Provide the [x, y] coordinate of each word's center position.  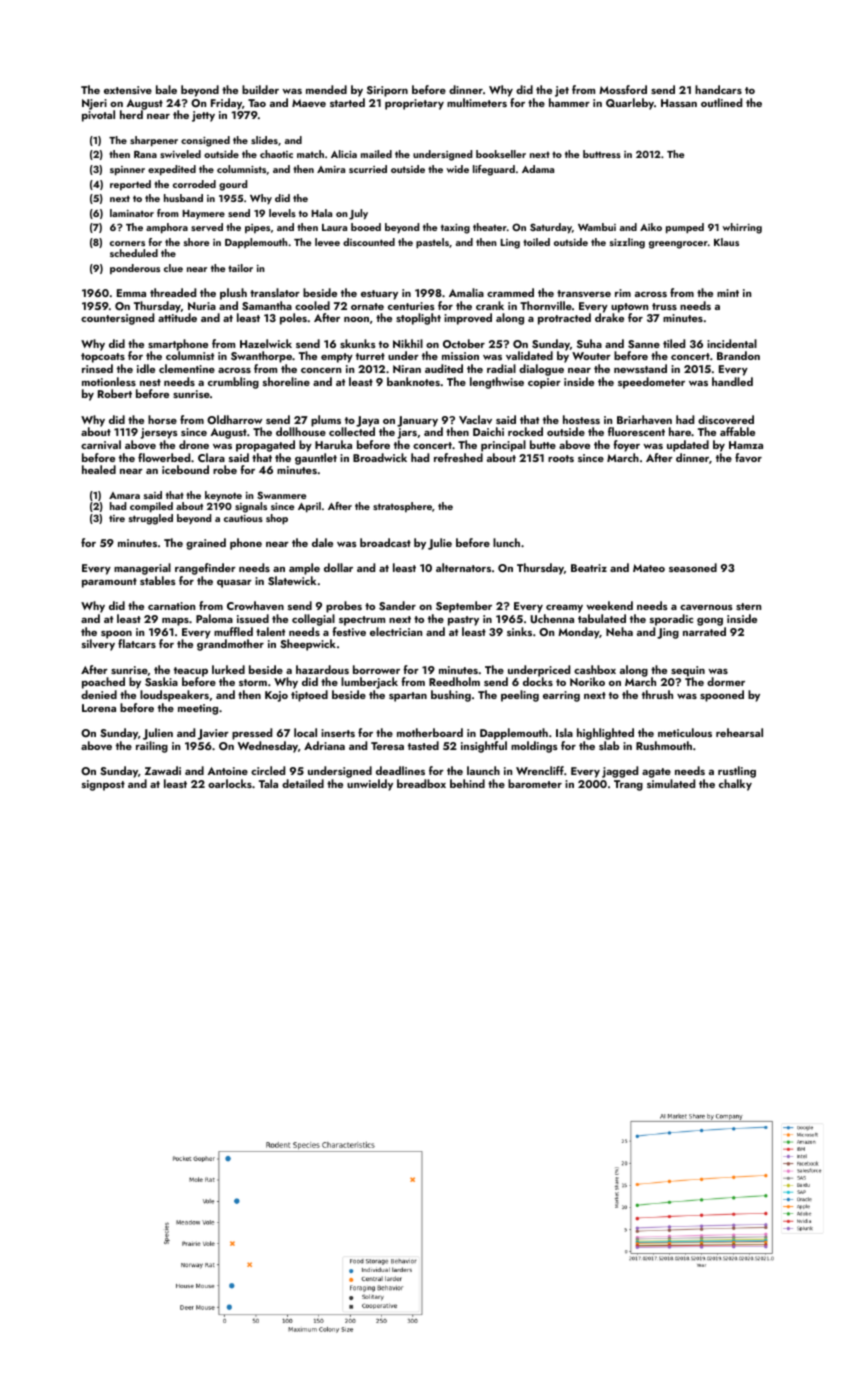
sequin [688, 671]
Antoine [227, 771]
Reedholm [454, 681]
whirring [742, 228]
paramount [109, 583]
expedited [172, 170]
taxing [455, 229]
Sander [397, 605]
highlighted [605, 734]
